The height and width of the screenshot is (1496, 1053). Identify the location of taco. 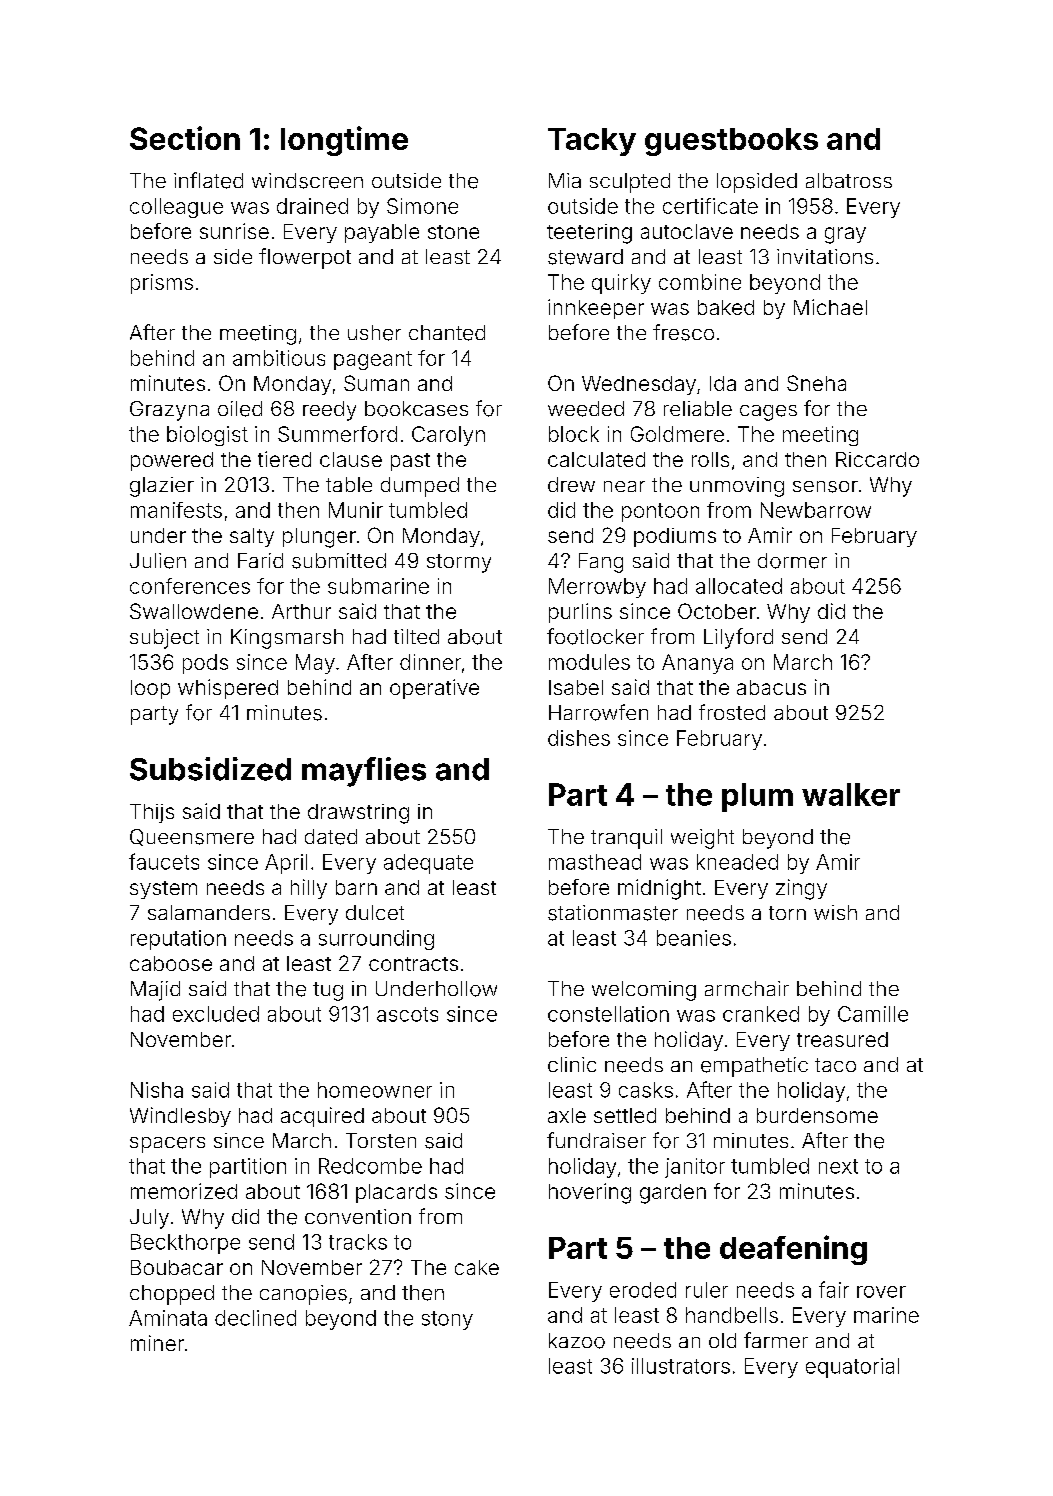
(835, 1065).
